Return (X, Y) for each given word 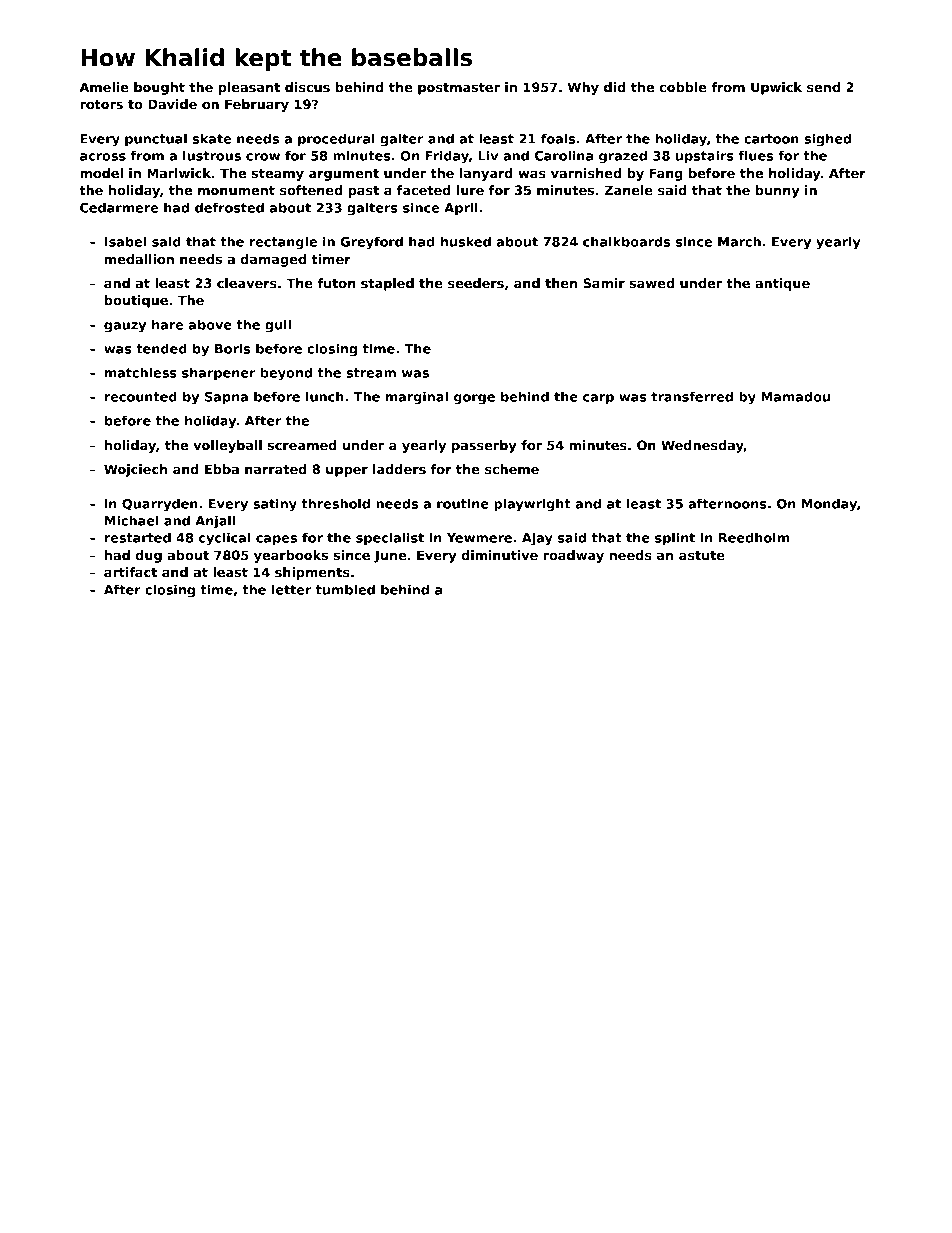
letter (292, 589)
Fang (666, 174)
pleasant (249, 88)
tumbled (345, 589)
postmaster (459, 89)
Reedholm (754, 537)
